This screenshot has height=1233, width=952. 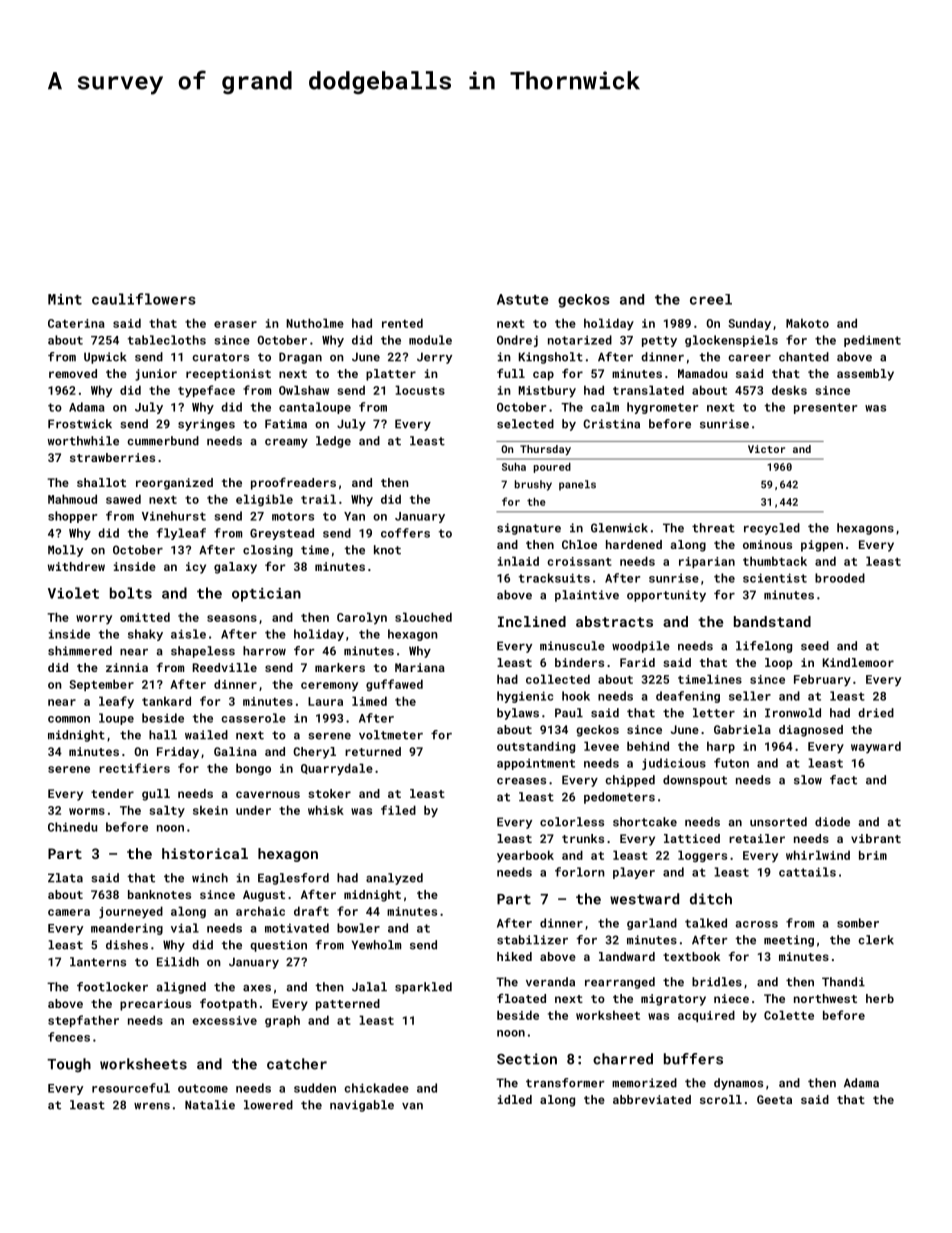 I want to click on Carolyn, so click(x=362, y=618).
